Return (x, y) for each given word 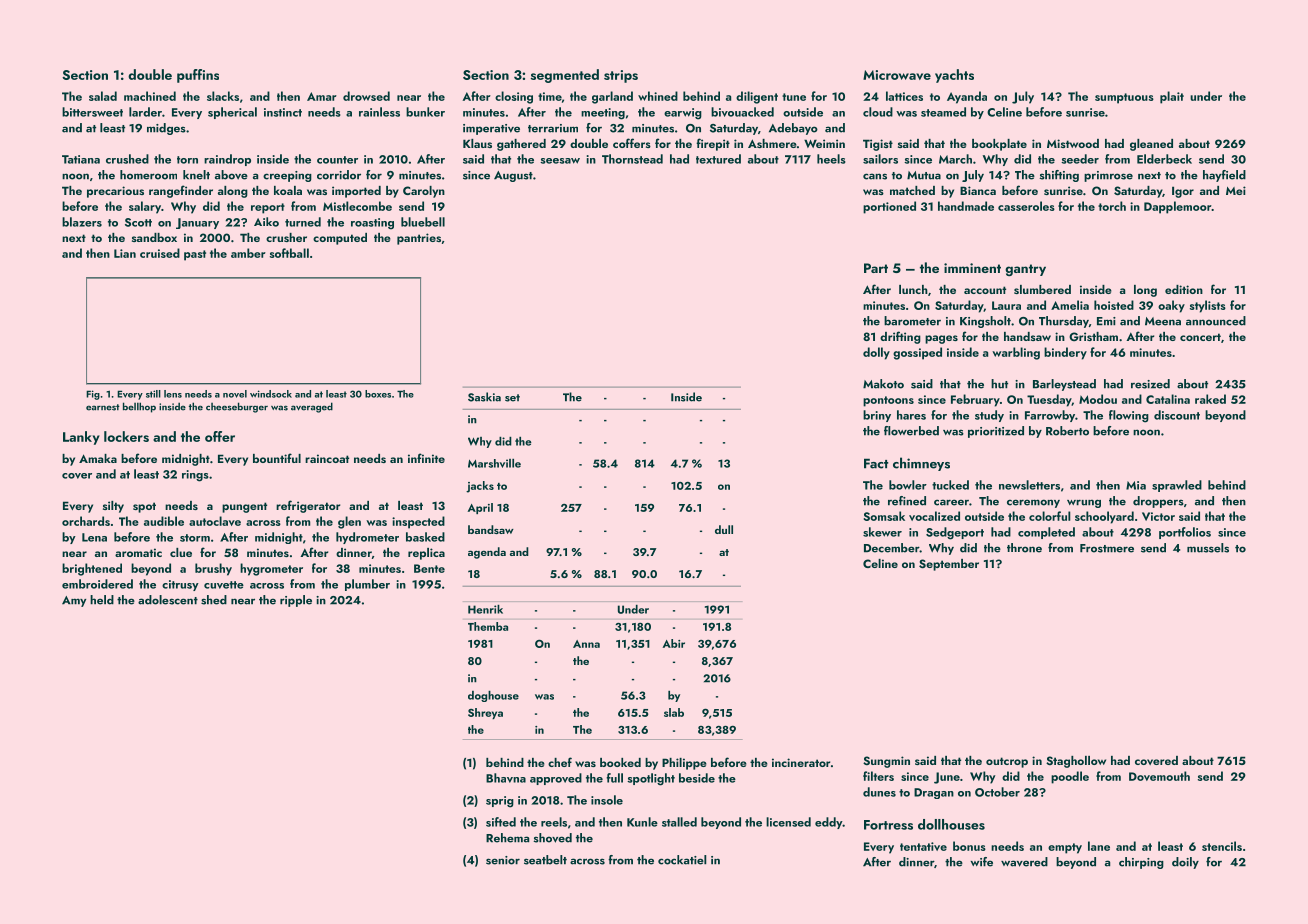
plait (1172, 97)
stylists (1208, 306)
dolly (876, 353)
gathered (521, 145)
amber (248, 253)
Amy (74, 601)
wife (981, 862)
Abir (674, 643)
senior (503, 860)
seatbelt (545, 860)
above (231, 175)
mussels (1208, 548)
